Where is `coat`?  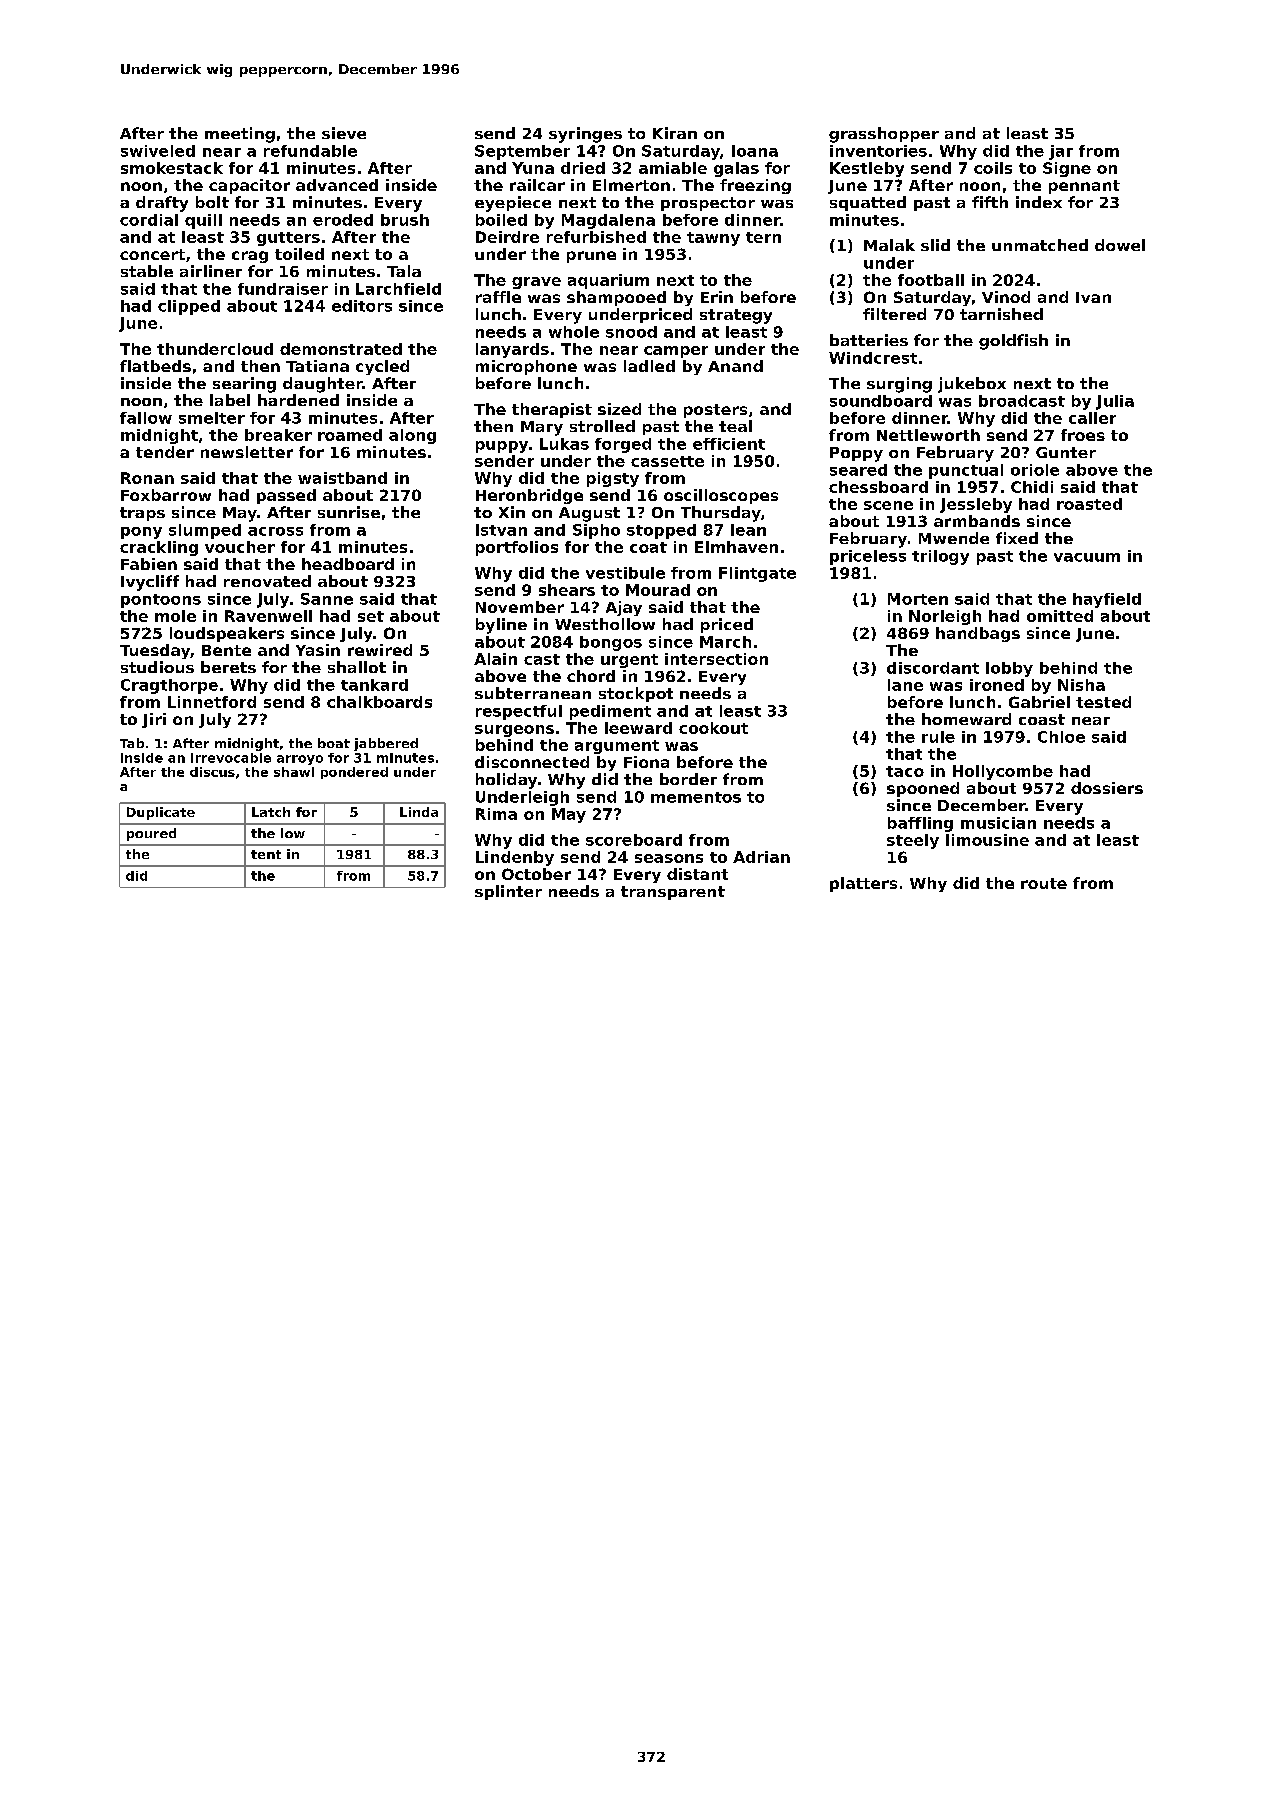 coat is located at coordinates (648, 547).
